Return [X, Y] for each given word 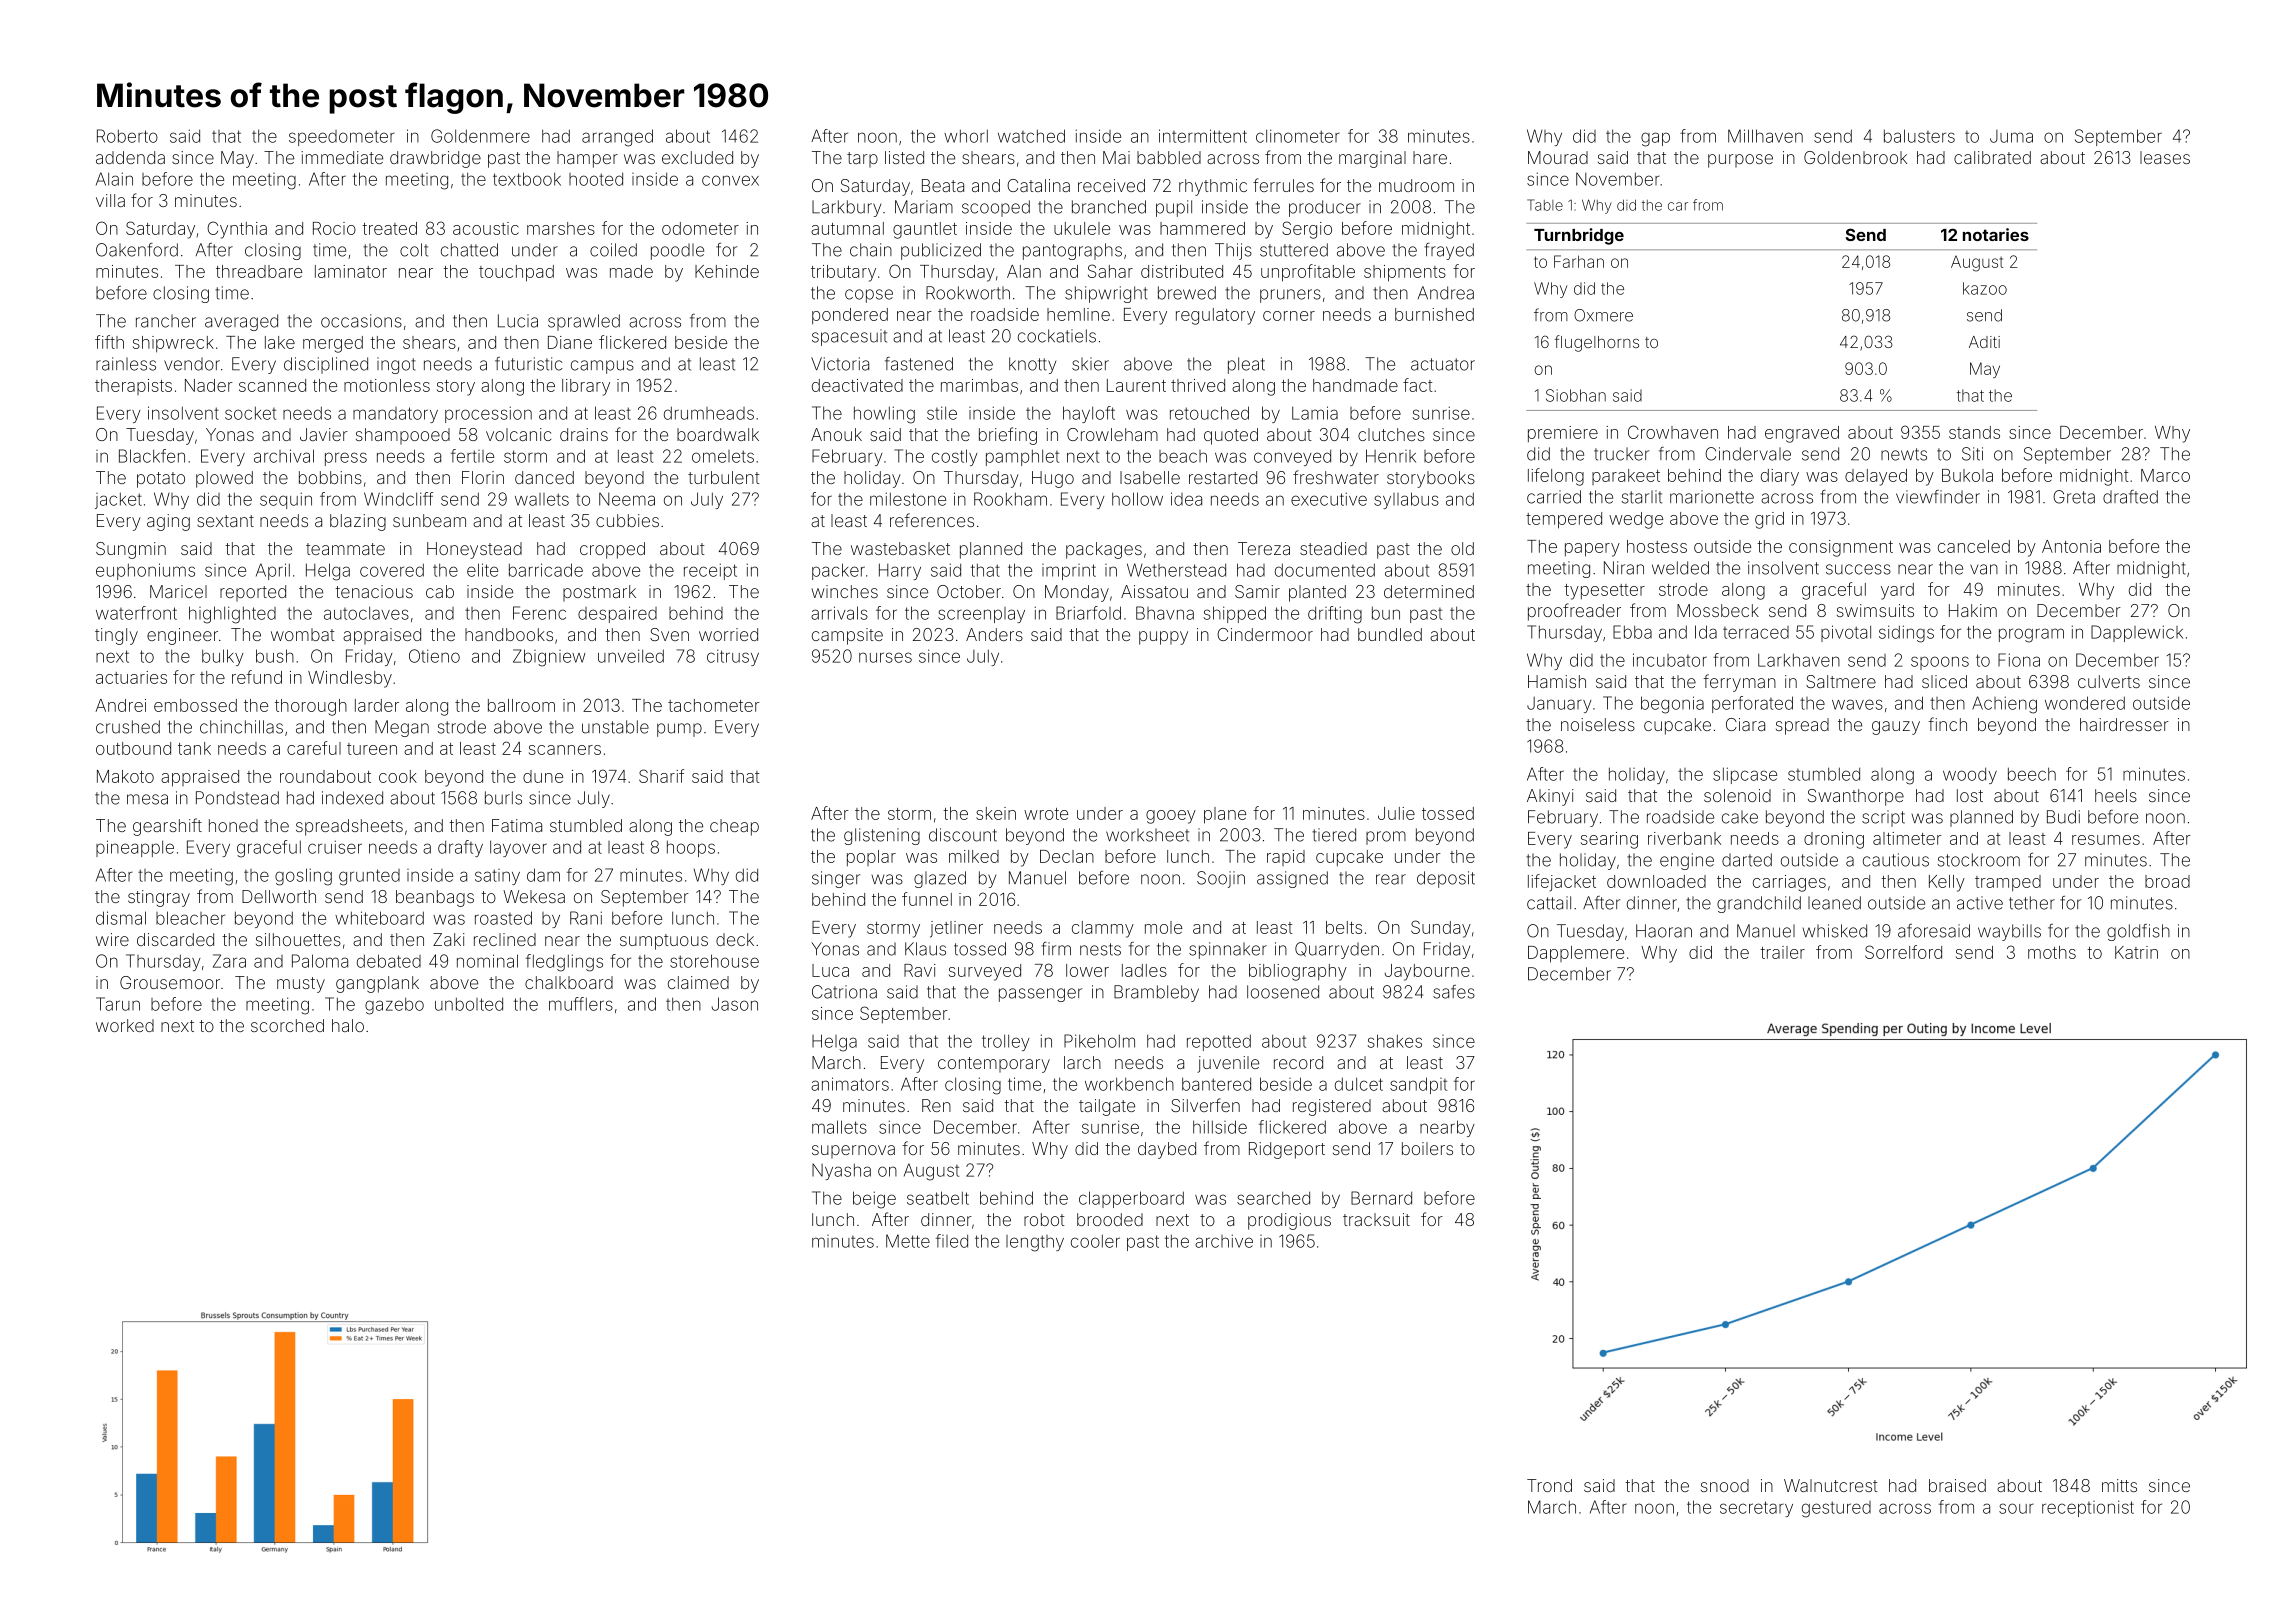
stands [1974, 432]
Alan [1024, 271]
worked [125, 1025]
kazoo [1985, 288]
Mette [908, 1241]
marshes [561, 228]
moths [2052, 952]
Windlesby [350, 679]
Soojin [1221, 879]
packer [838, 571]
